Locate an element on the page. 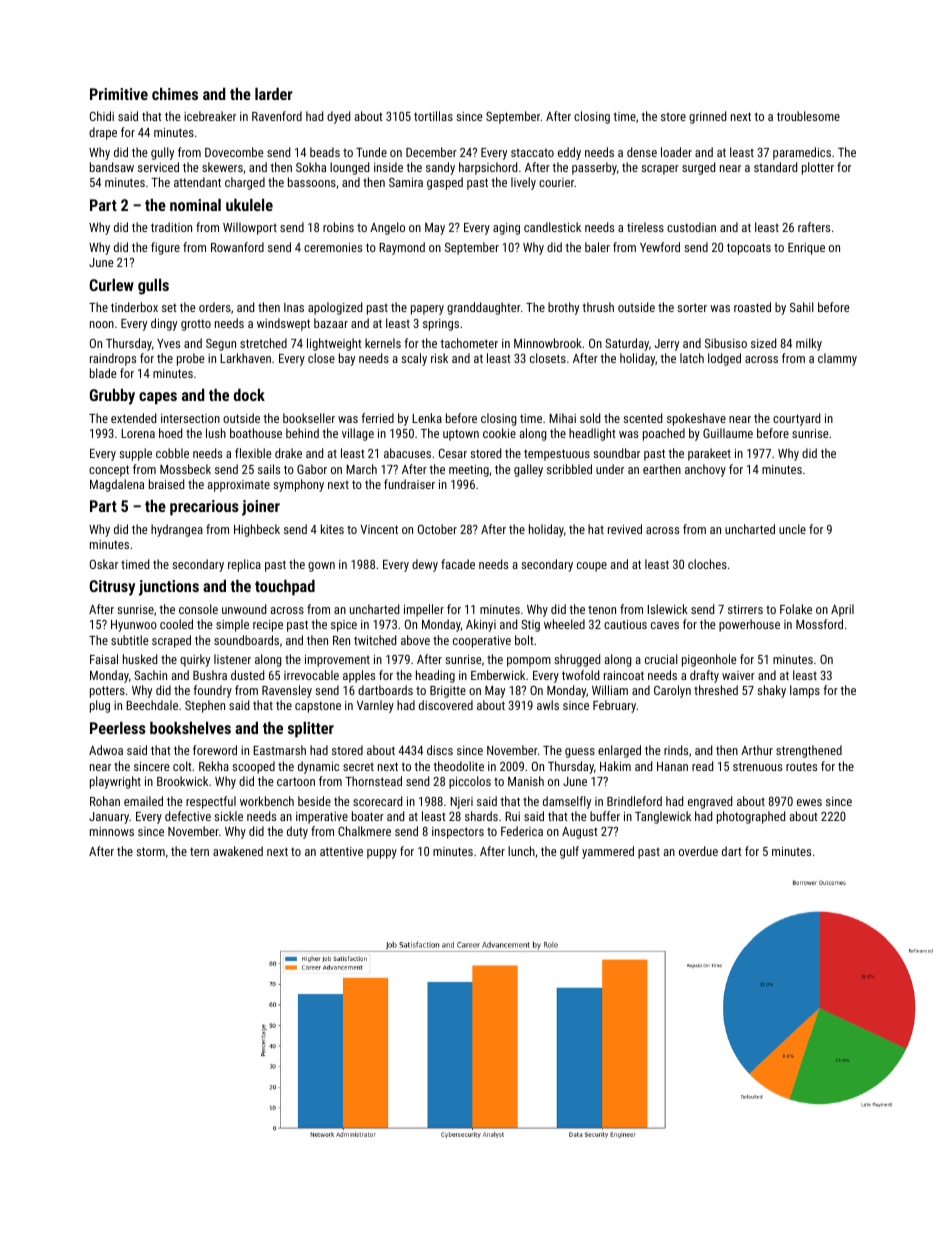  roasted is located at coordinates (752, 307).
